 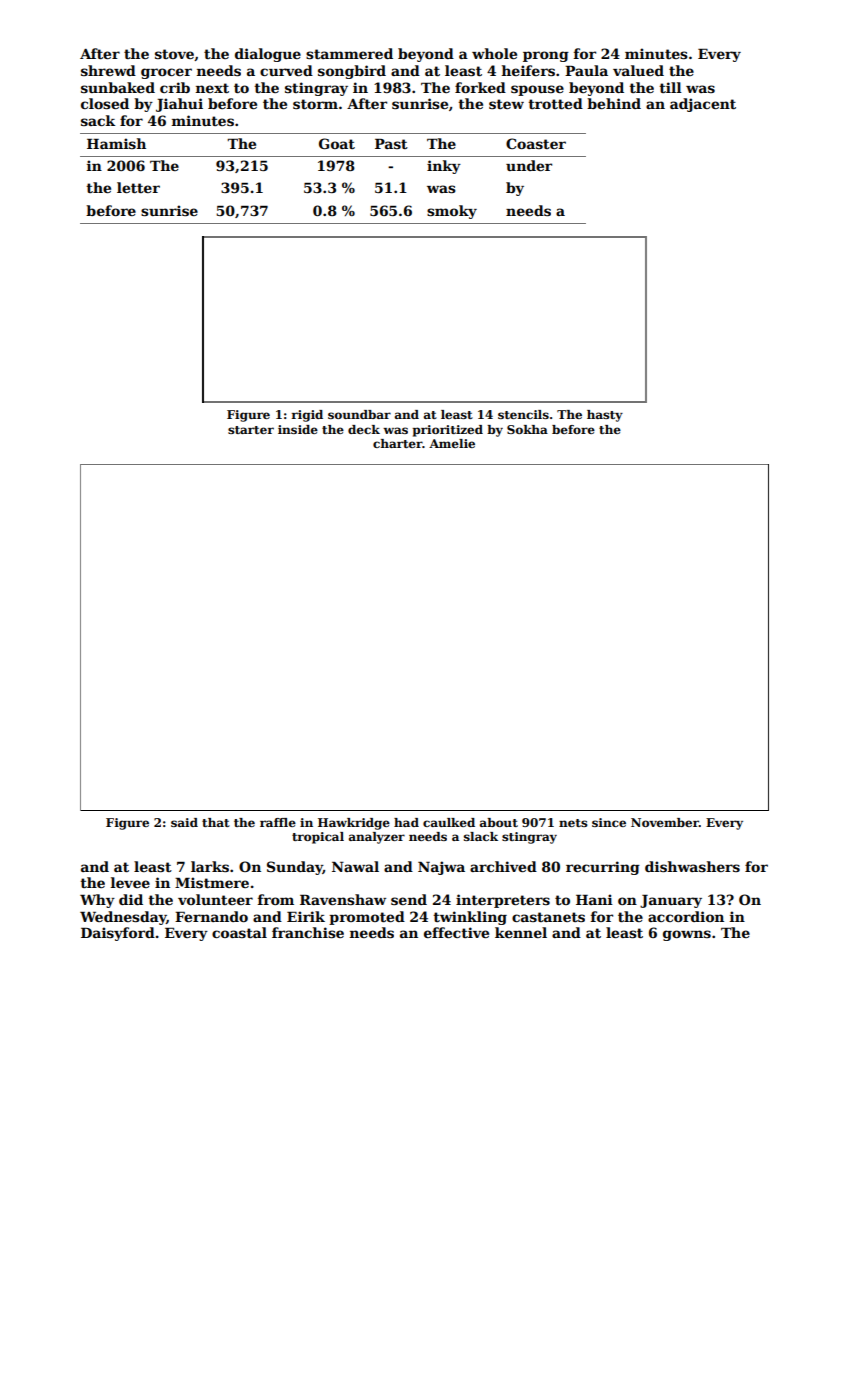 I want to click on hasty, so click(x=605, y=416).
